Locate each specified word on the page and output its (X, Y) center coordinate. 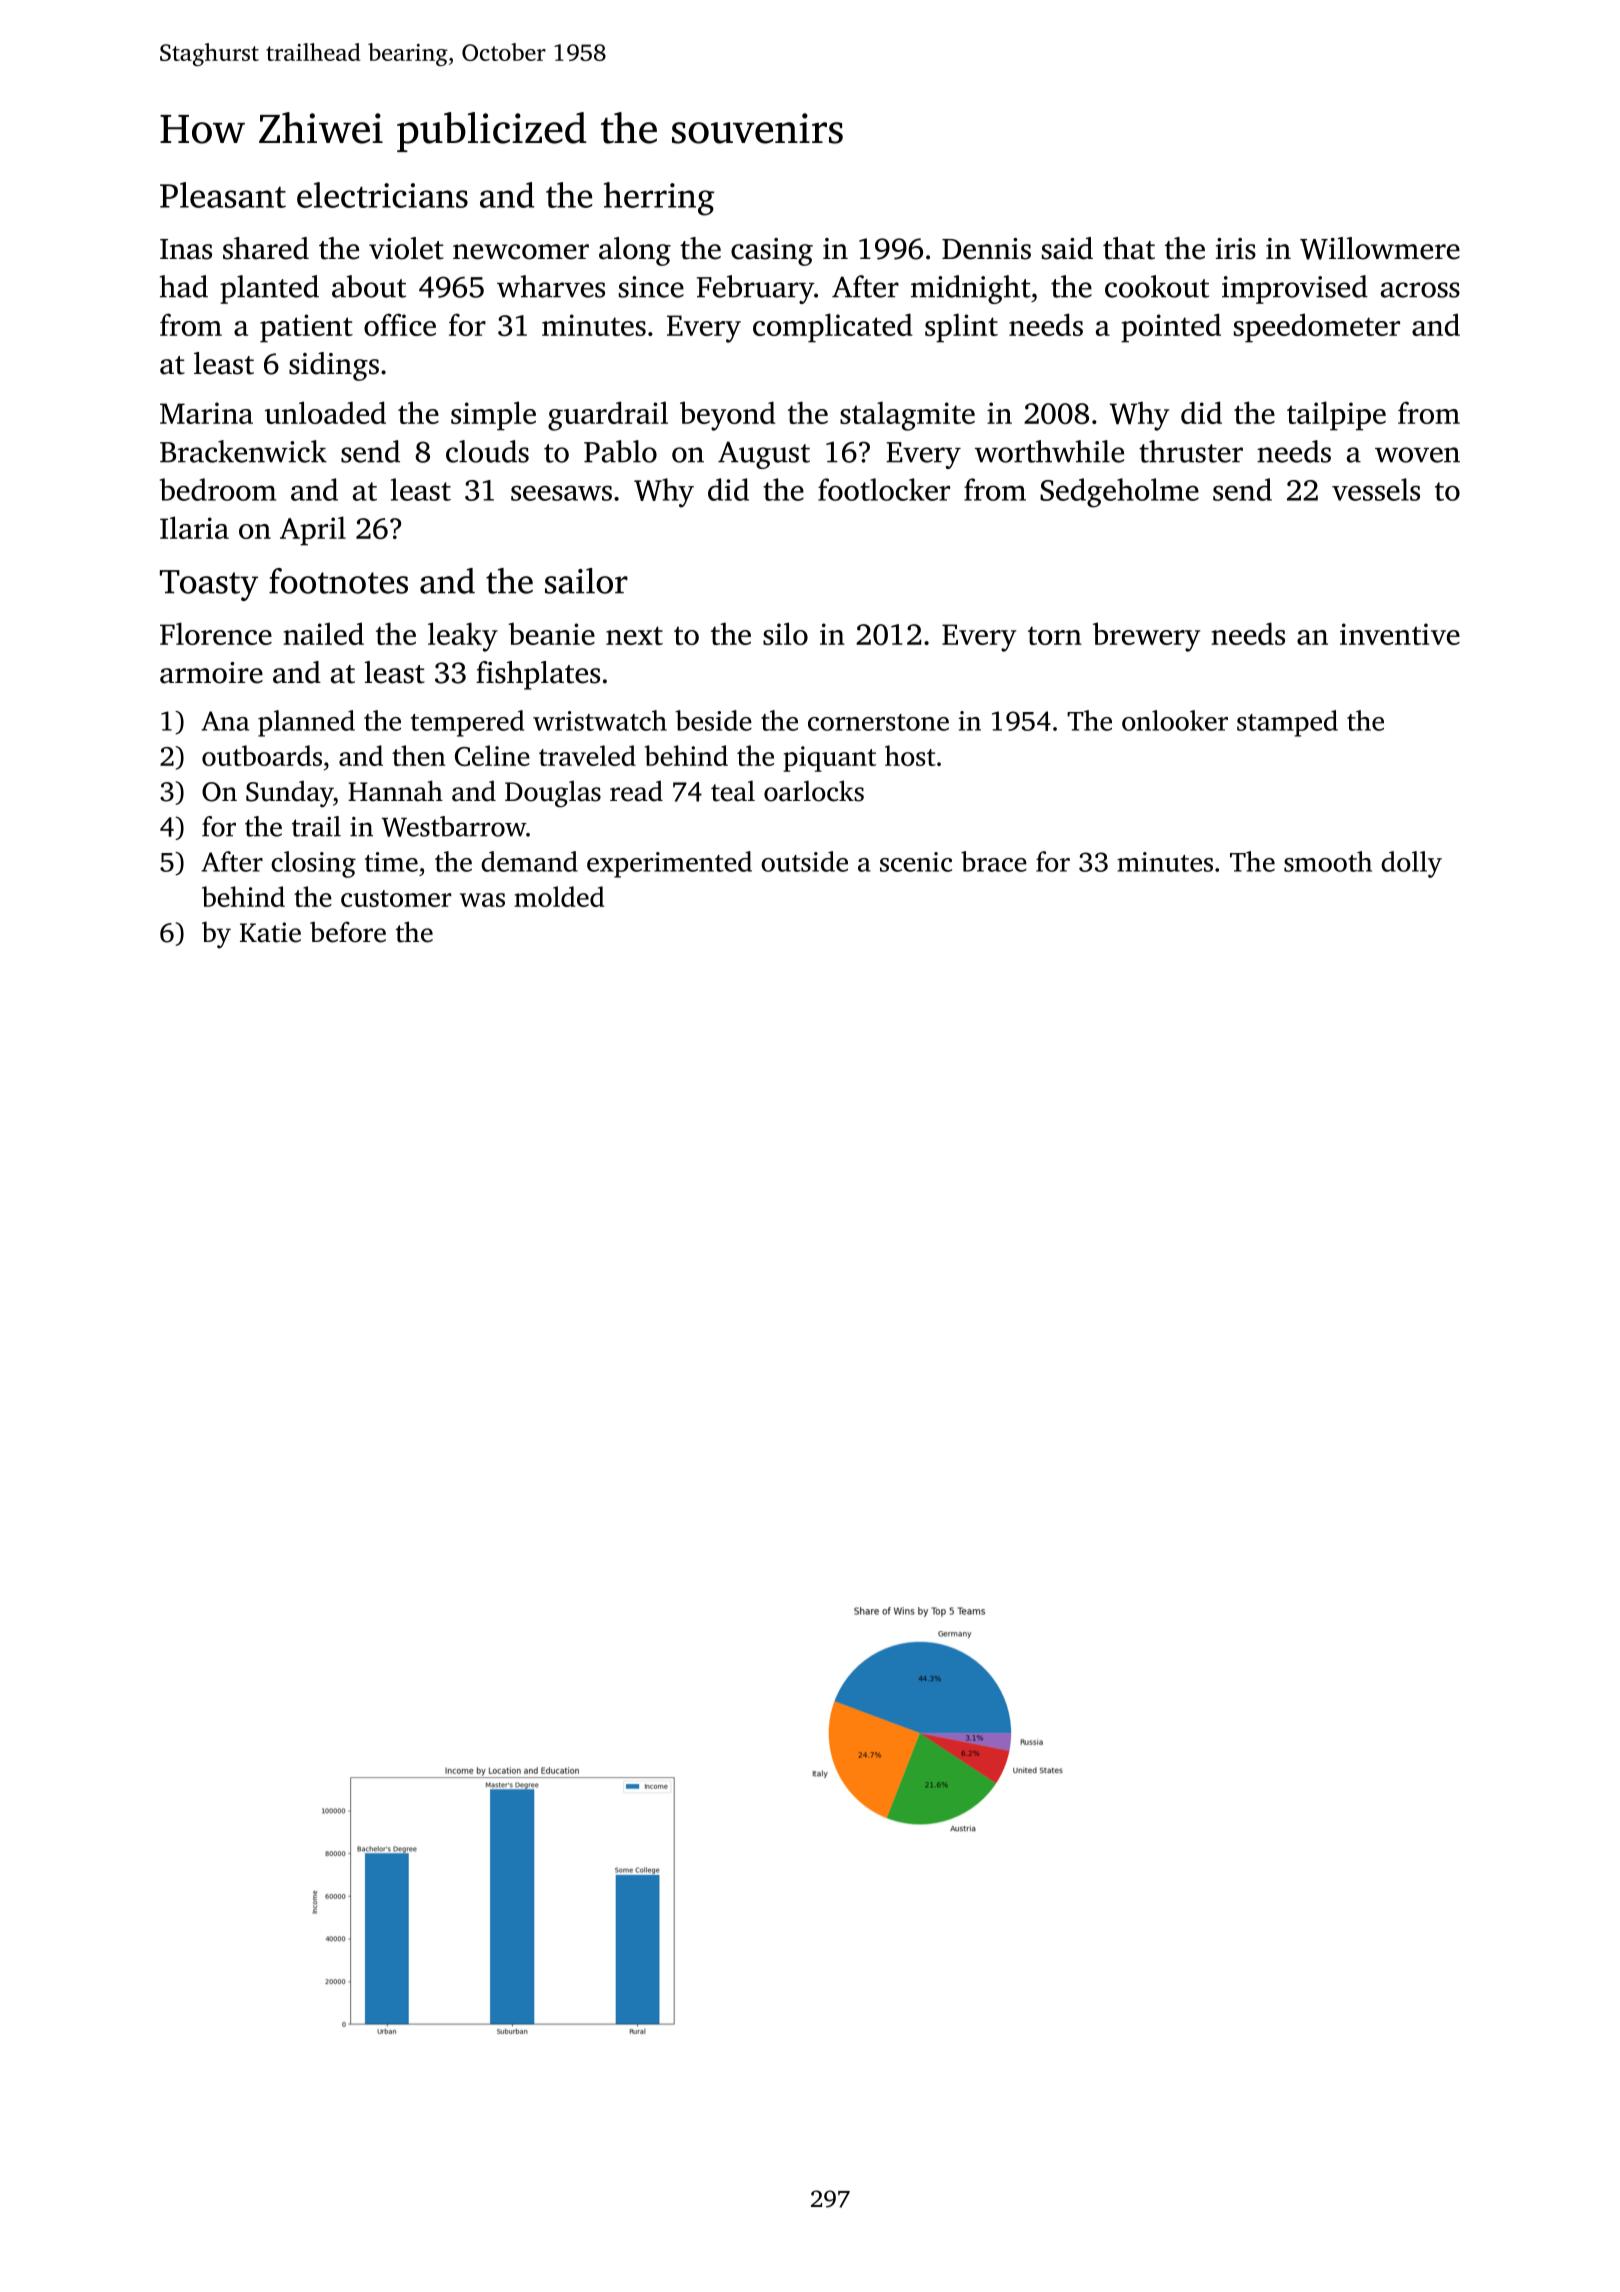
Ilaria (194, 527)
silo (785, 633)
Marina (206, 413)
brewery (1146, 637)
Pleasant (223, 195)
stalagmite (907, 416)
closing (313, 864)
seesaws (561, 493)
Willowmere (1380, 248)
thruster (1191, 451)
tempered (467, 723)
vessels (1376, 489)
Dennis (986, 249)
